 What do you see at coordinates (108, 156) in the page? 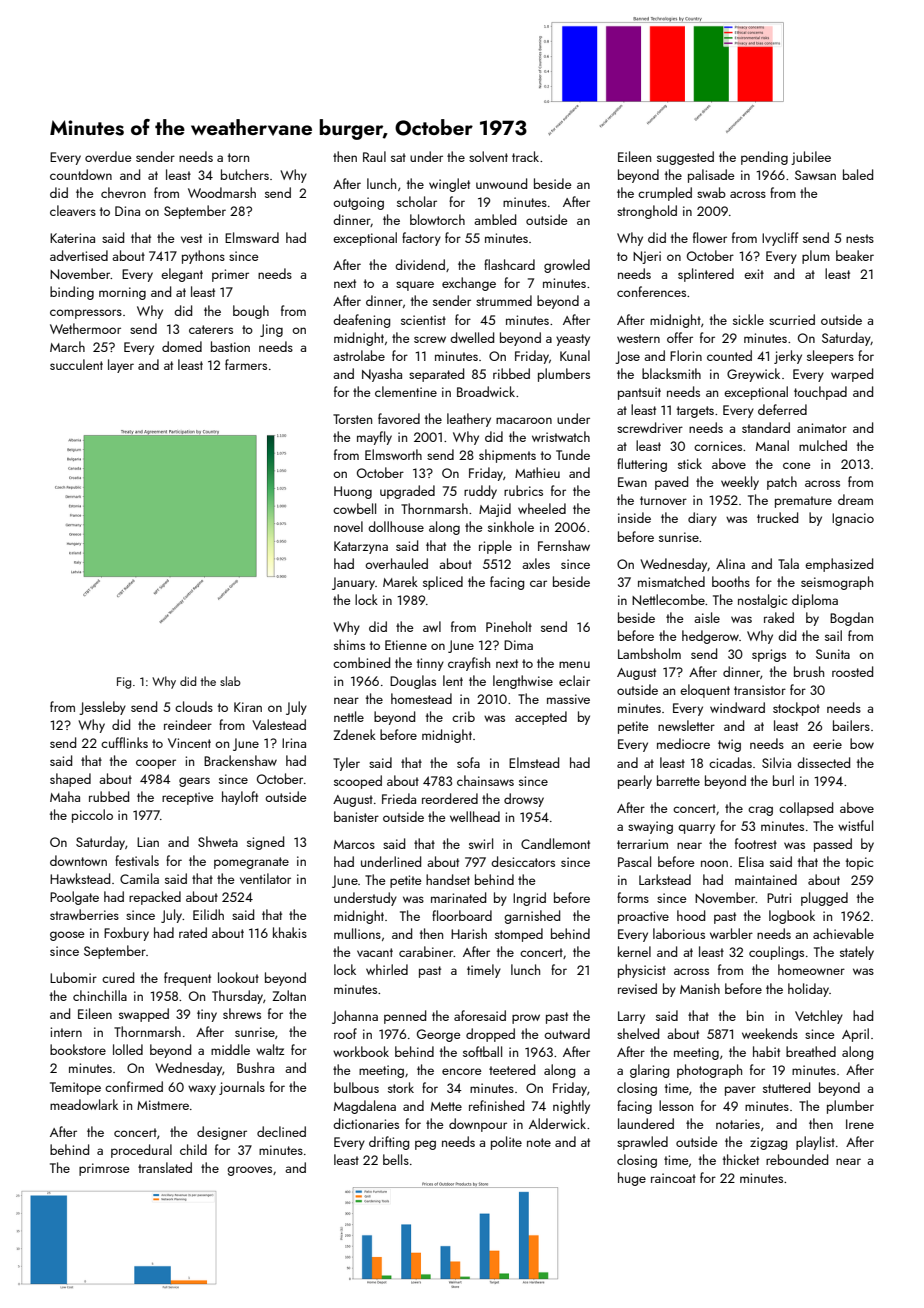
I see `overdue` at bounding box center [108, 156].
